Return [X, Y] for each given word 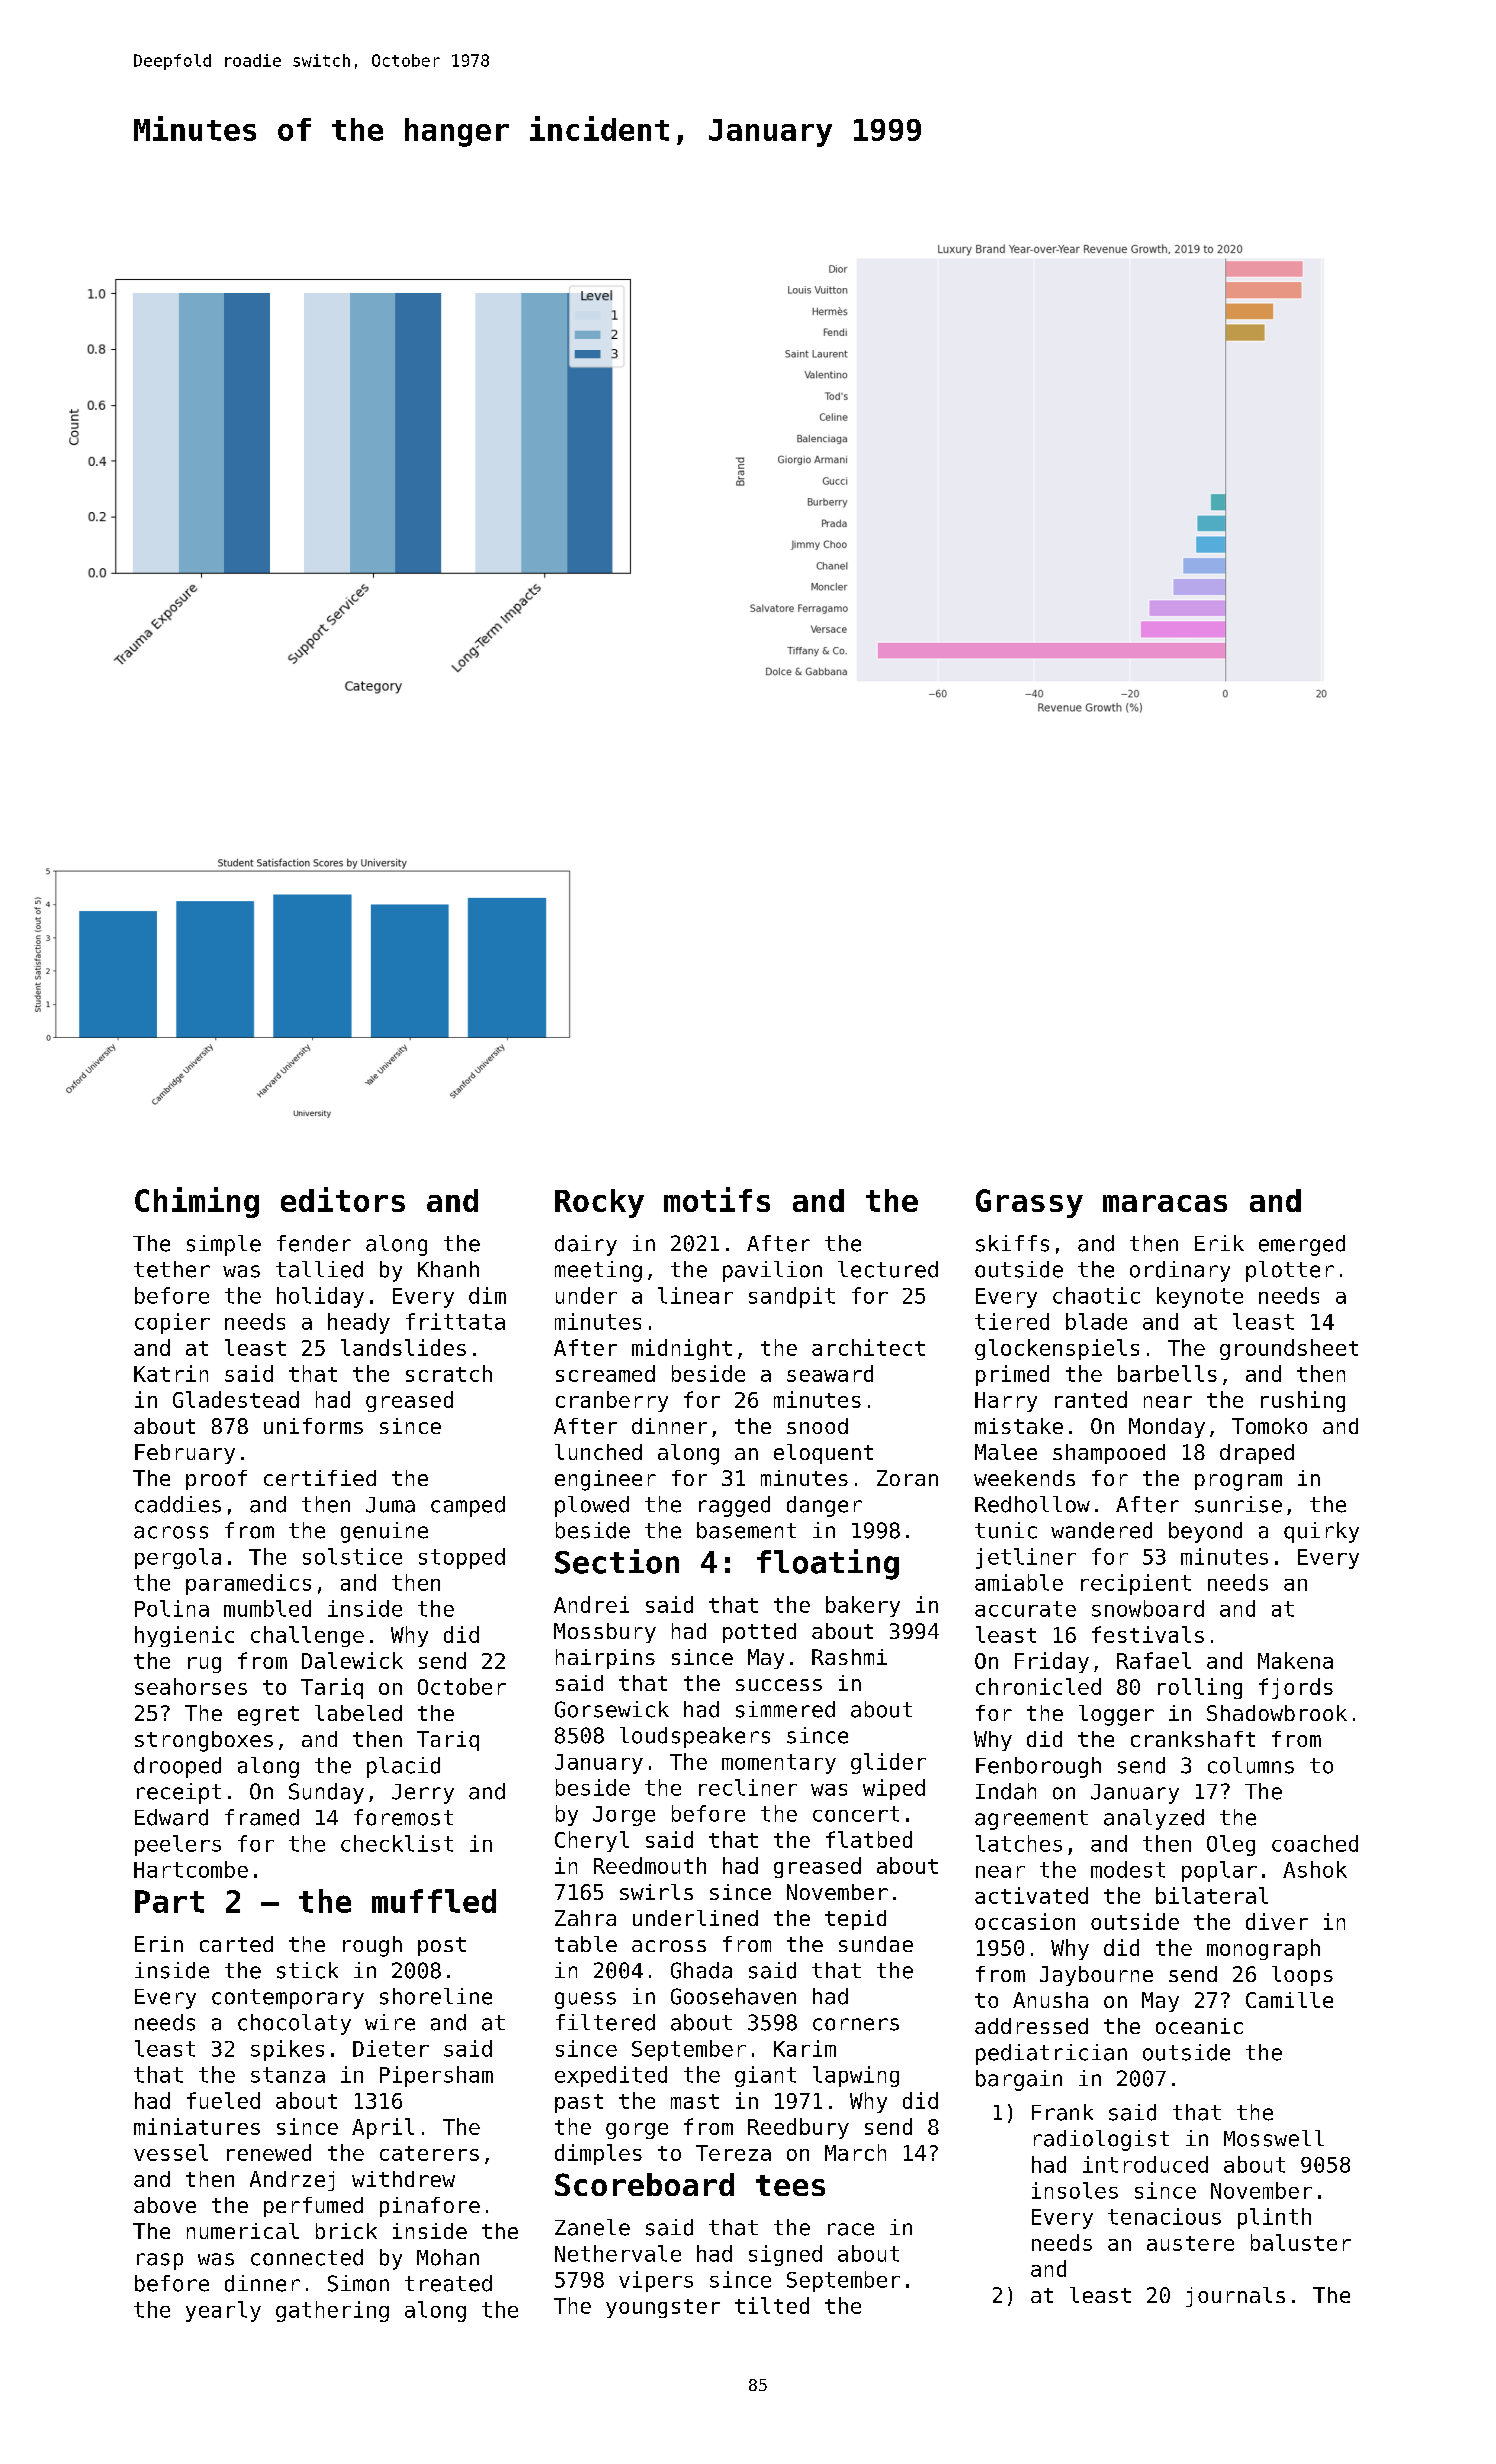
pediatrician [1051, 2054]
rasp [160, 2261]
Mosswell [1274, 2138]
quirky [1321, 1532]
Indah [1006, 1791]
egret [268, 1716]
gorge [637, 2131]
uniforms [313, 1426]
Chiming [197, 1202]
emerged [1302, 1245]
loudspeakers [695, 1737]
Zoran [907, 1478]
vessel [171, 2152]
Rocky [599, 1203]
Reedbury [798, 2128]
